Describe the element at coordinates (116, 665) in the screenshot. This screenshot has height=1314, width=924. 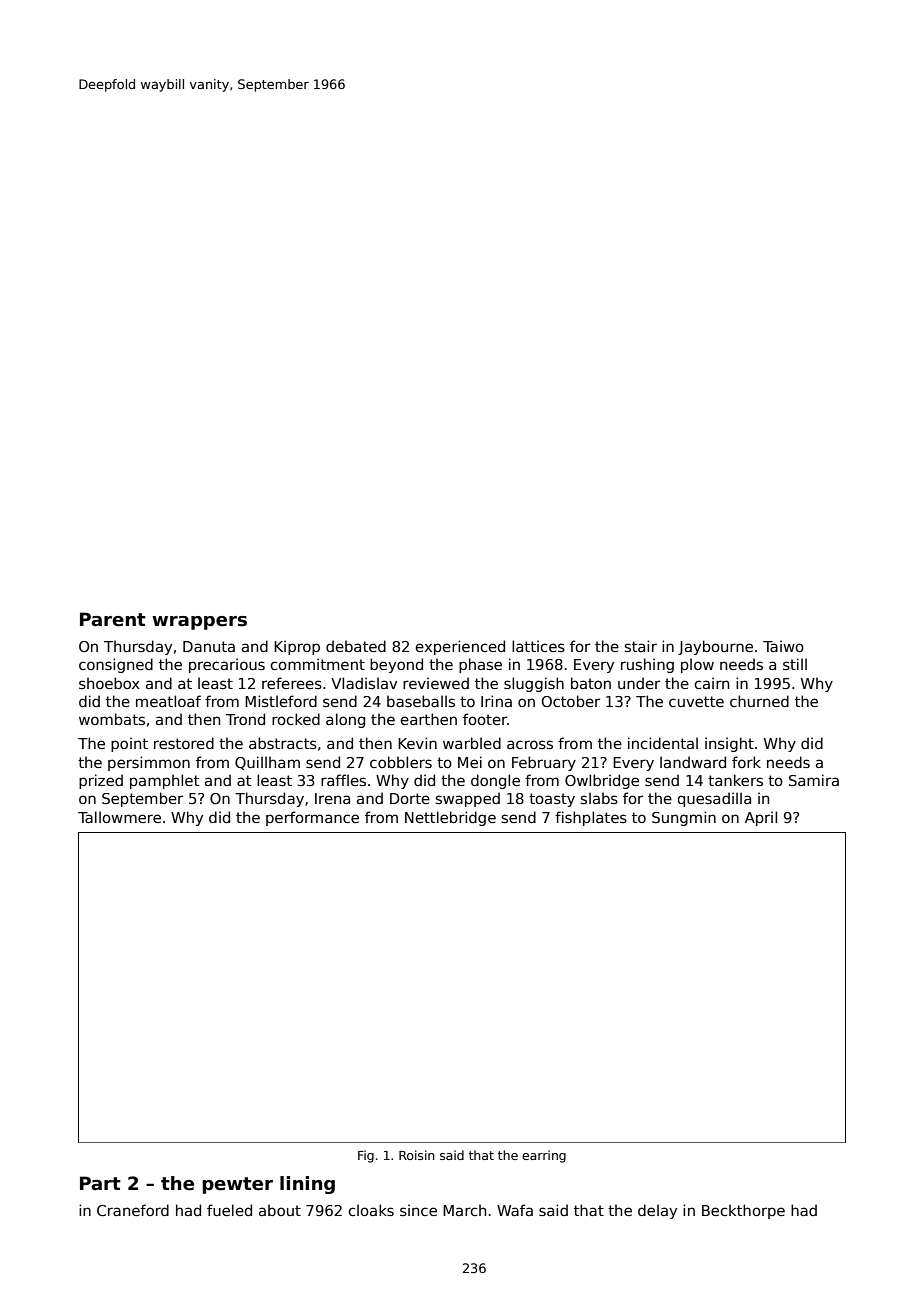
I see `consigned` at that location.
